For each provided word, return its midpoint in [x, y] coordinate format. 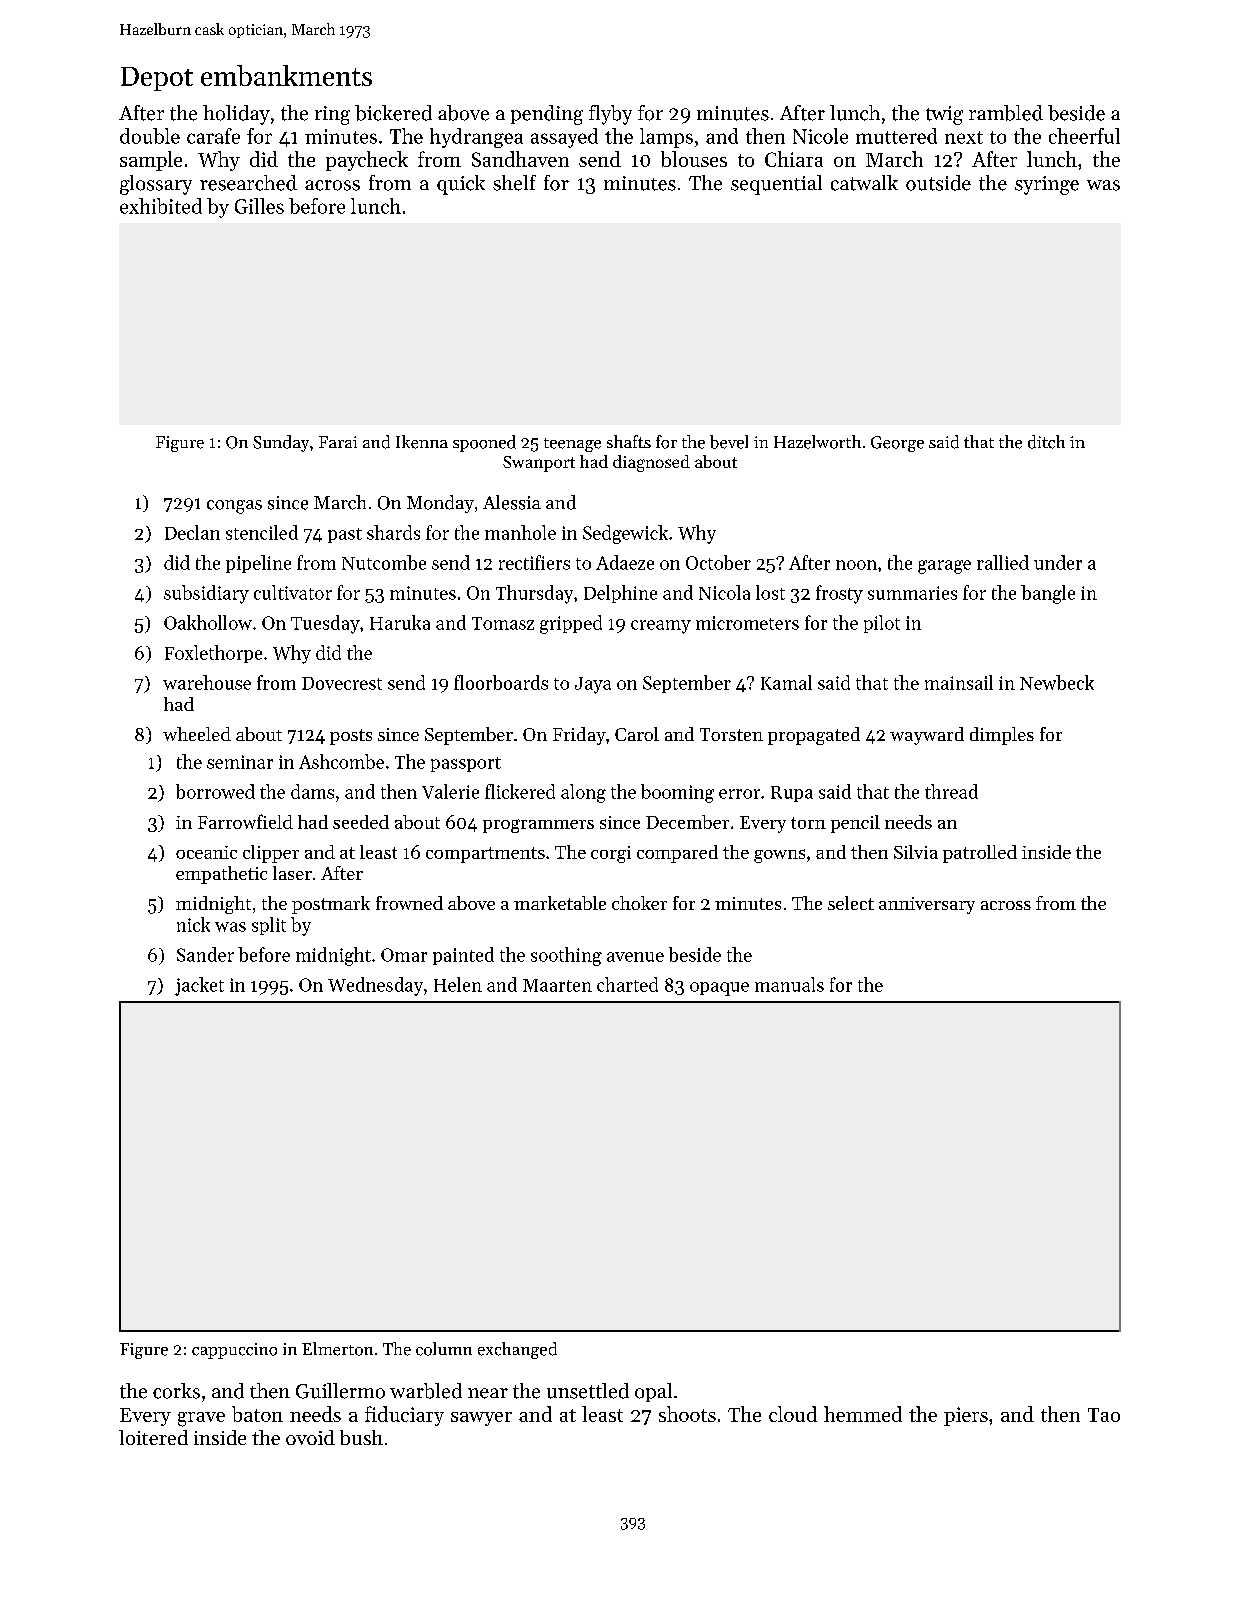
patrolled [980, 854]
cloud [793, 1414]
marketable [560, 903]
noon [856, 565]
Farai [338, 442]
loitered [153, 1437]
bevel [729, 442]
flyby [610, 115]
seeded [361, 822]
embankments [286, 75]
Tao [1104, 1415]
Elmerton [337, 1349]
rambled [1006, 113]
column [444, 1349]
